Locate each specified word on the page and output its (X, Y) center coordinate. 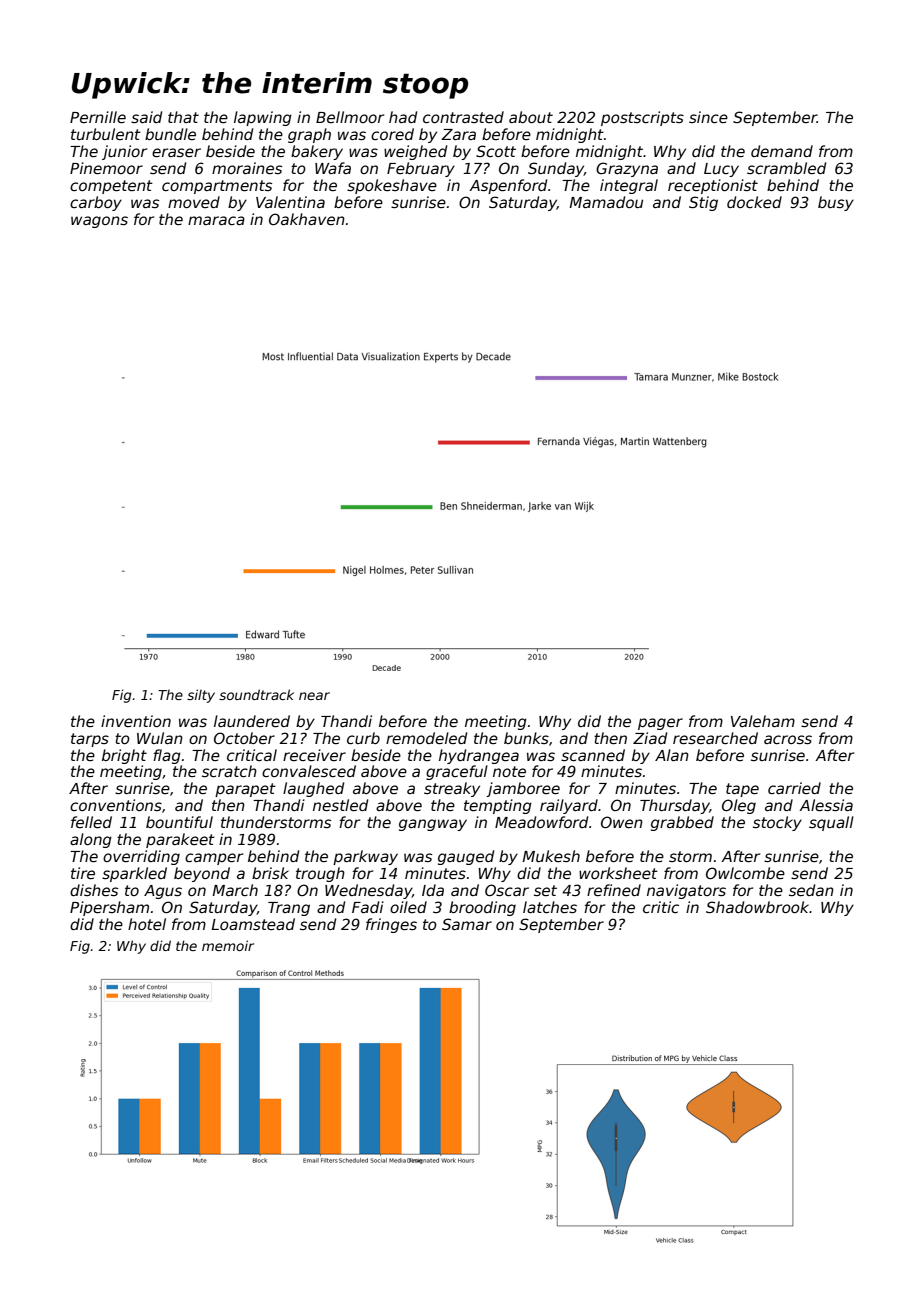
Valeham (763, 721)
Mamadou (606, 202)
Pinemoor (106, 168)
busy (836, 203)
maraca (216, 220)
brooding (482, 908)
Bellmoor (350, 117)
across (788, 739)
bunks (526, 738)
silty (201, 696)
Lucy (721, 170)
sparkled (134, 874)
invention (136, 721)
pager (660, 724)
